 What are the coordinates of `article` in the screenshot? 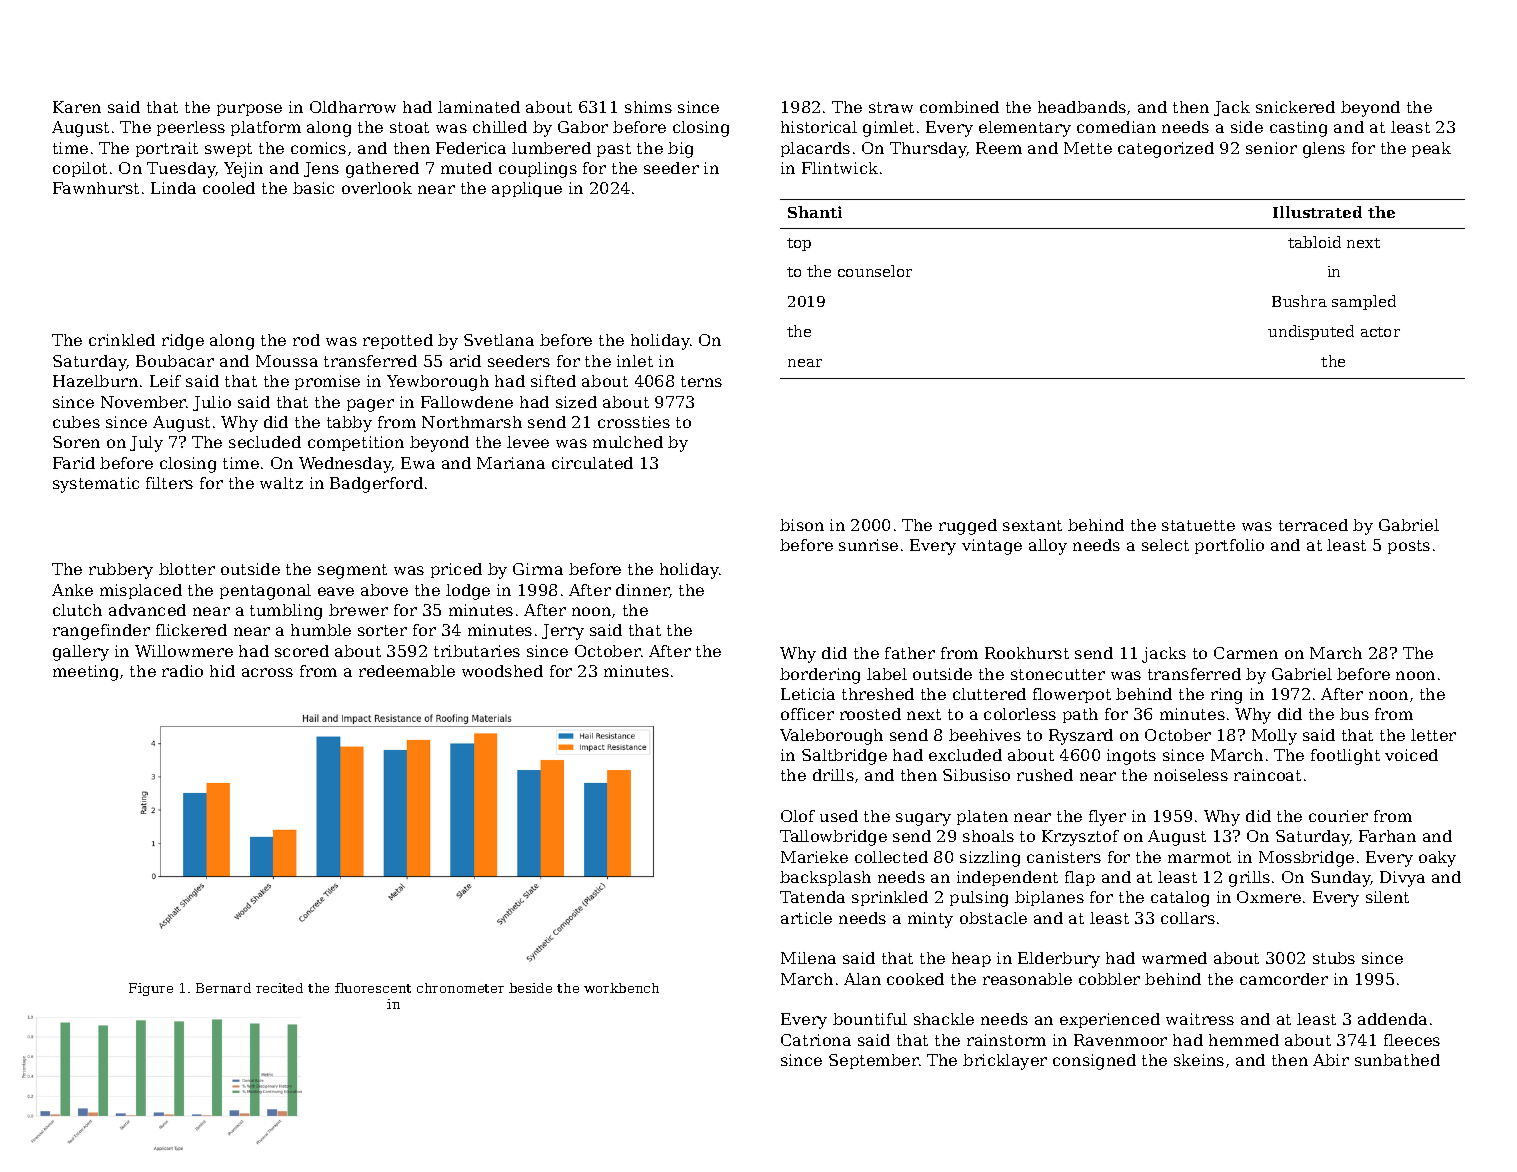 It's located at (806, 918).
